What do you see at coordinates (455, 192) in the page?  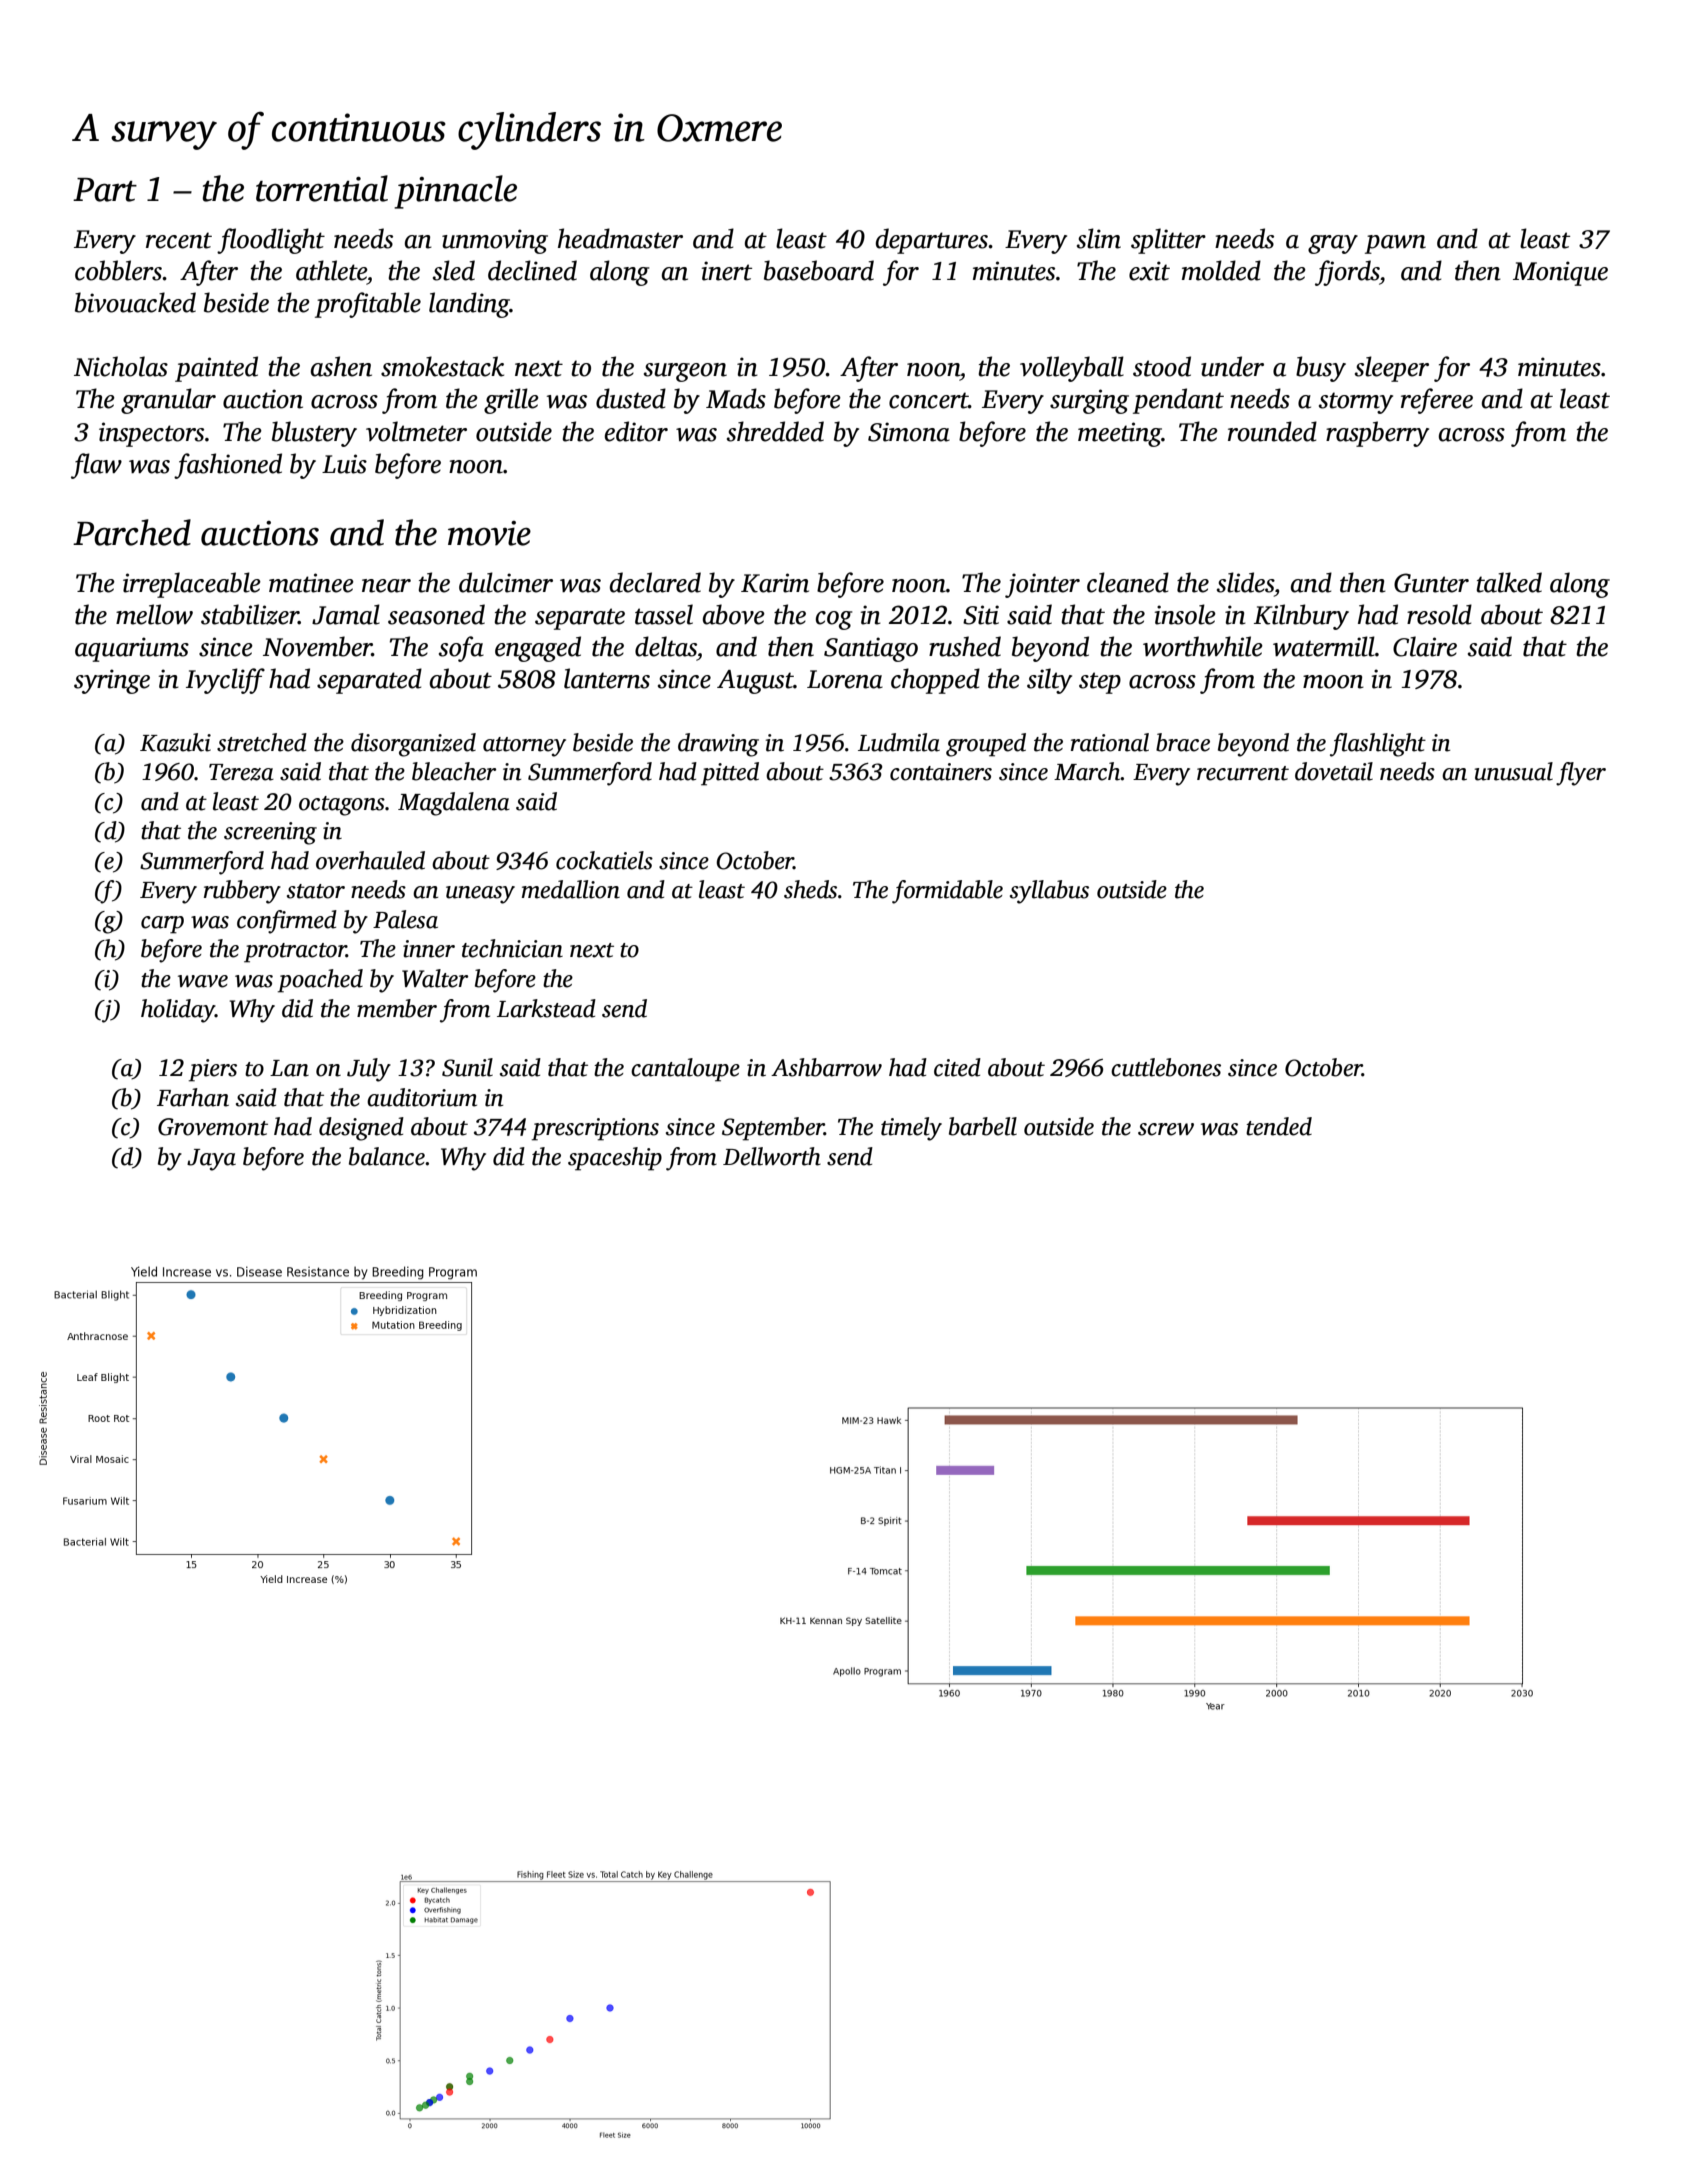 I see `pinnacle` at bounding box center [455, 192].
